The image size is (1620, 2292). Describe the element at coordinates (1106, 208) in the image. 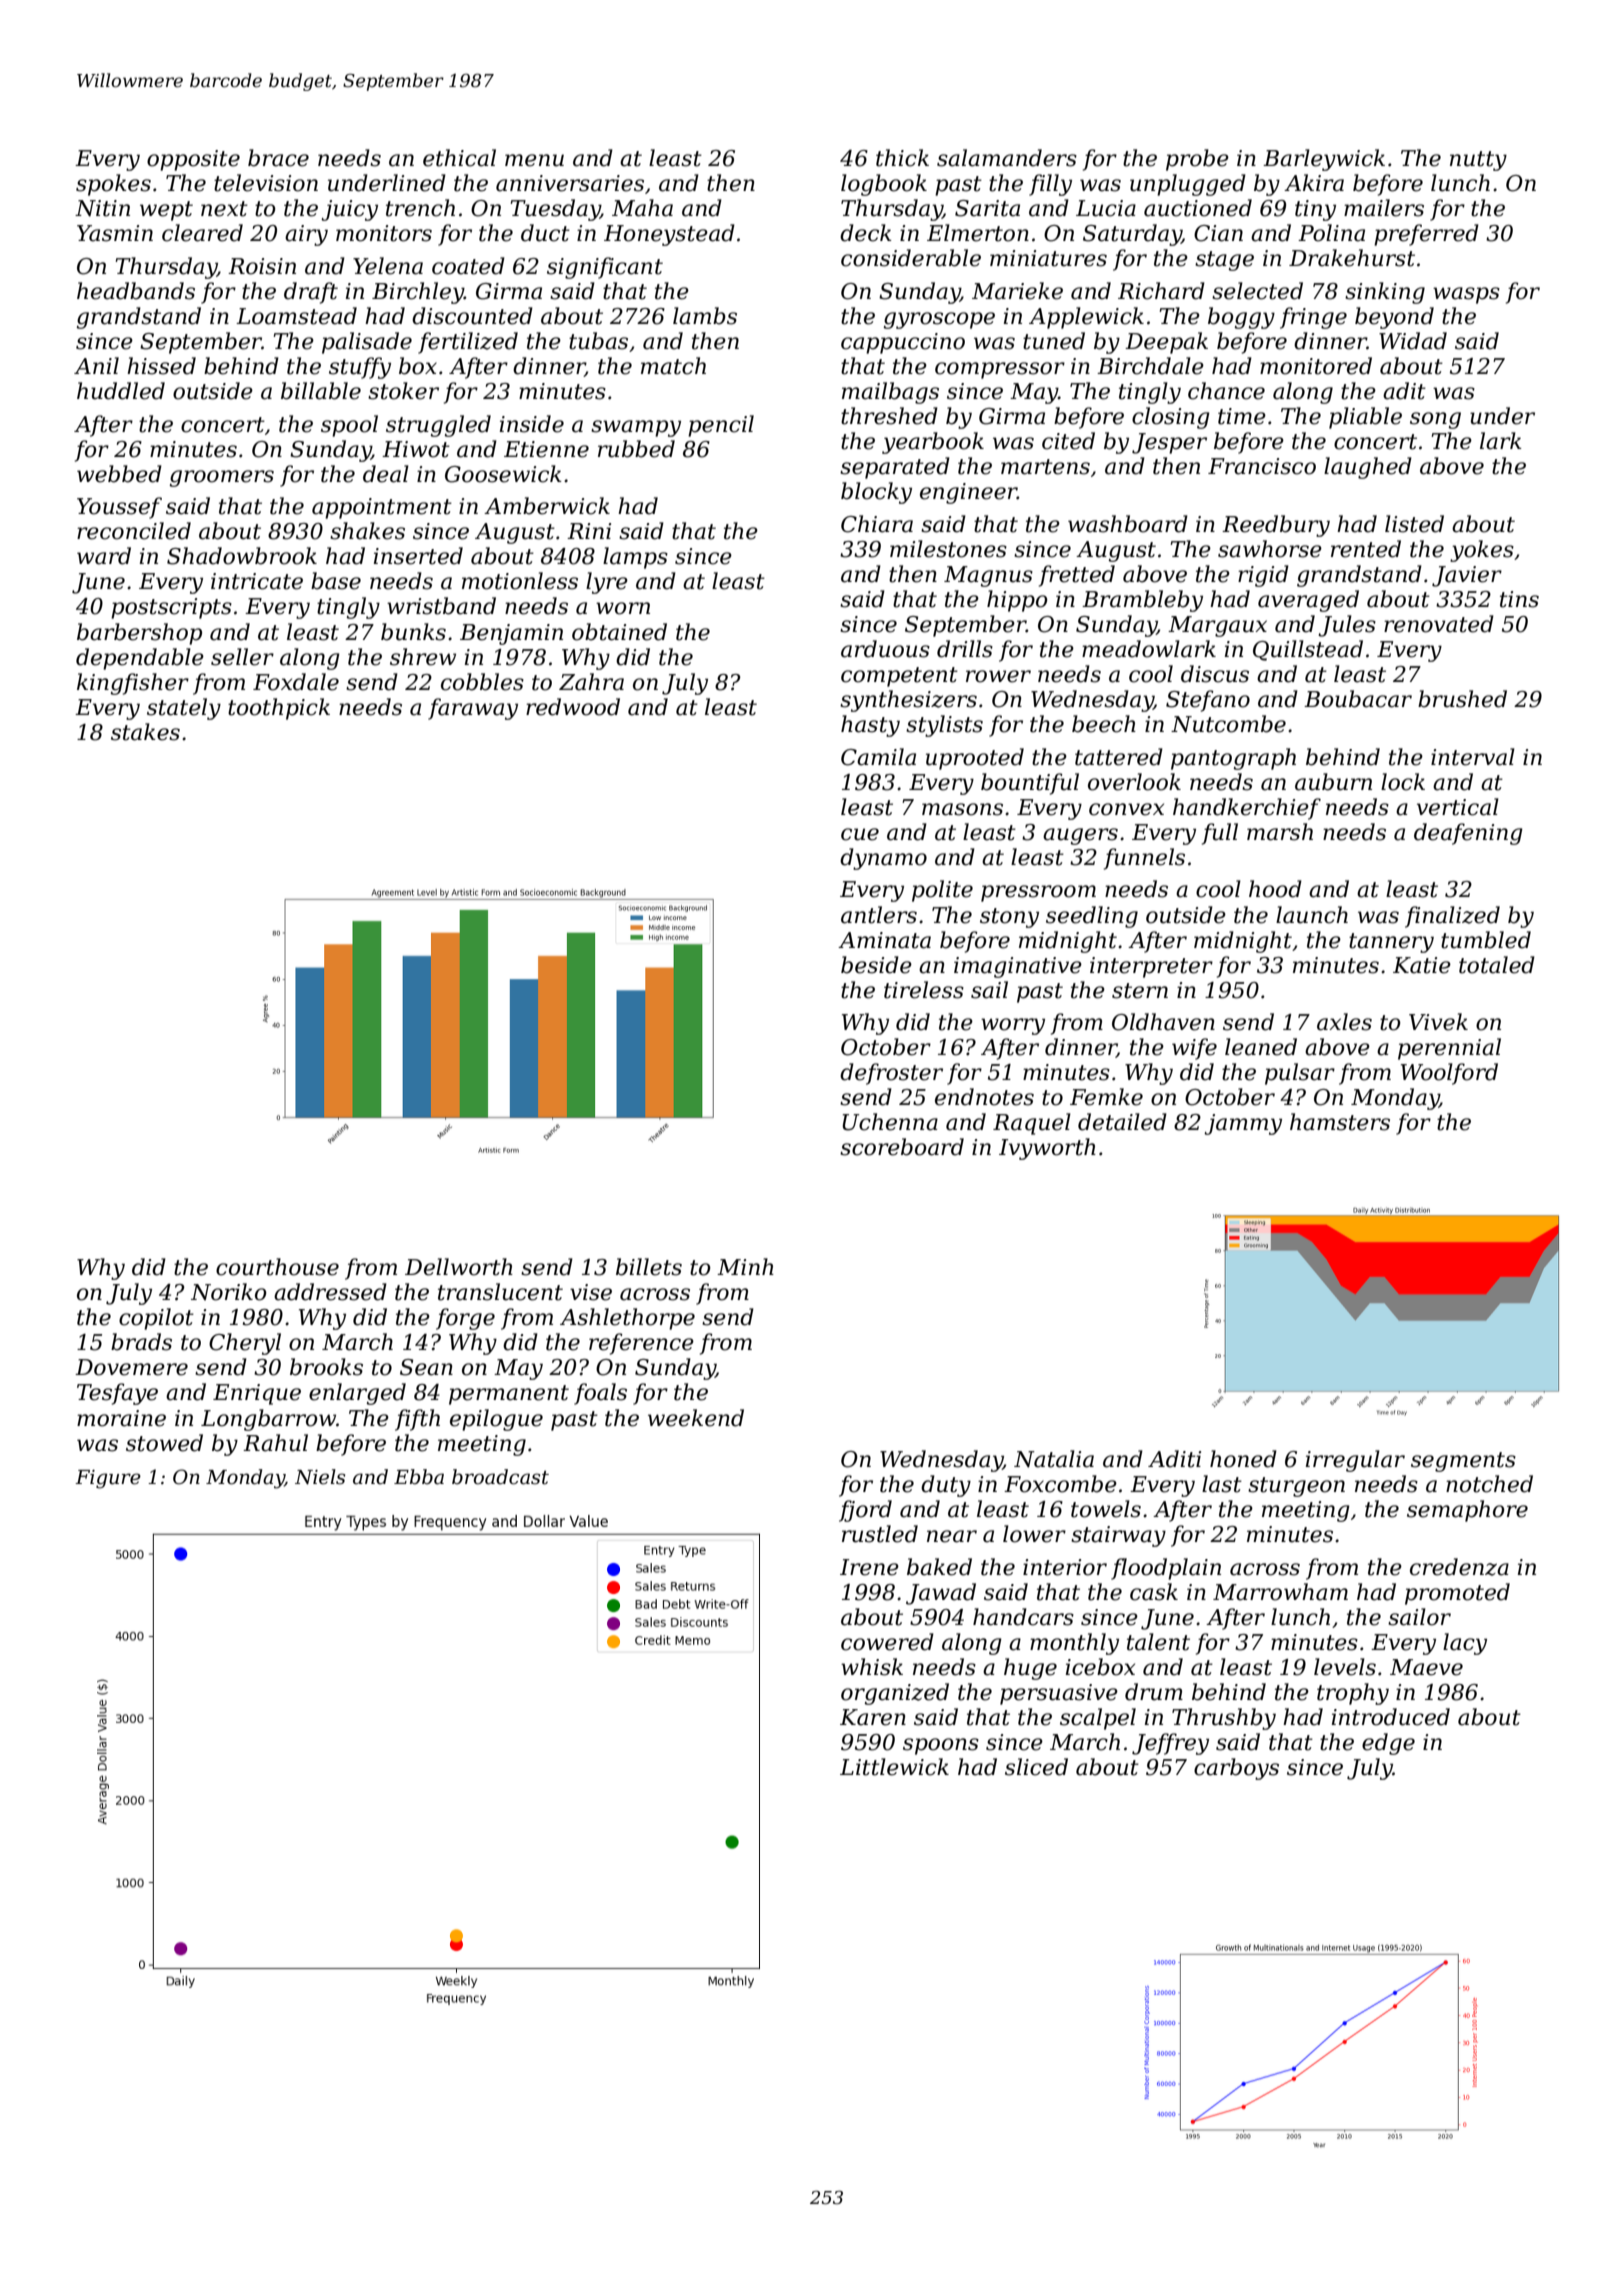

I see `Lucia` at that location.
